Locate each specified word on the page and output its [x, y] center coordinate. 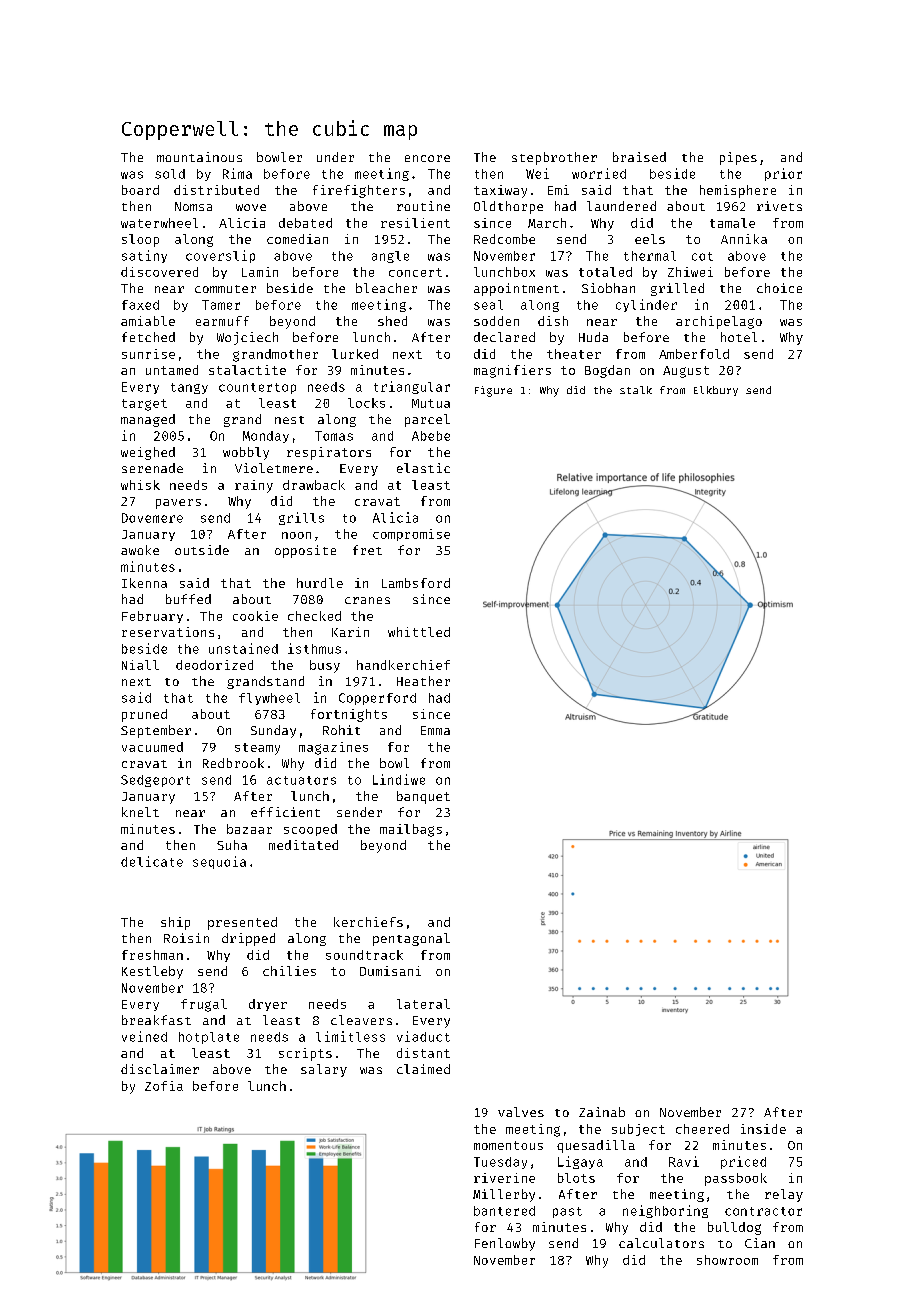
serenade [152, 468]
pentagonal [411, 939]
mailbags [411, 830]
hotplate [209, 1038]
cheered [702, 1129]
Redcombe [504, 239]
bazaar [249, 829]
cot [702, 256]
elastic [423, 468]
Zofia [164, 1086]
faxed [140, 305]
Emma [435, 730]
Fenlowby [505, 1244]
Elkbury [716, 391]
